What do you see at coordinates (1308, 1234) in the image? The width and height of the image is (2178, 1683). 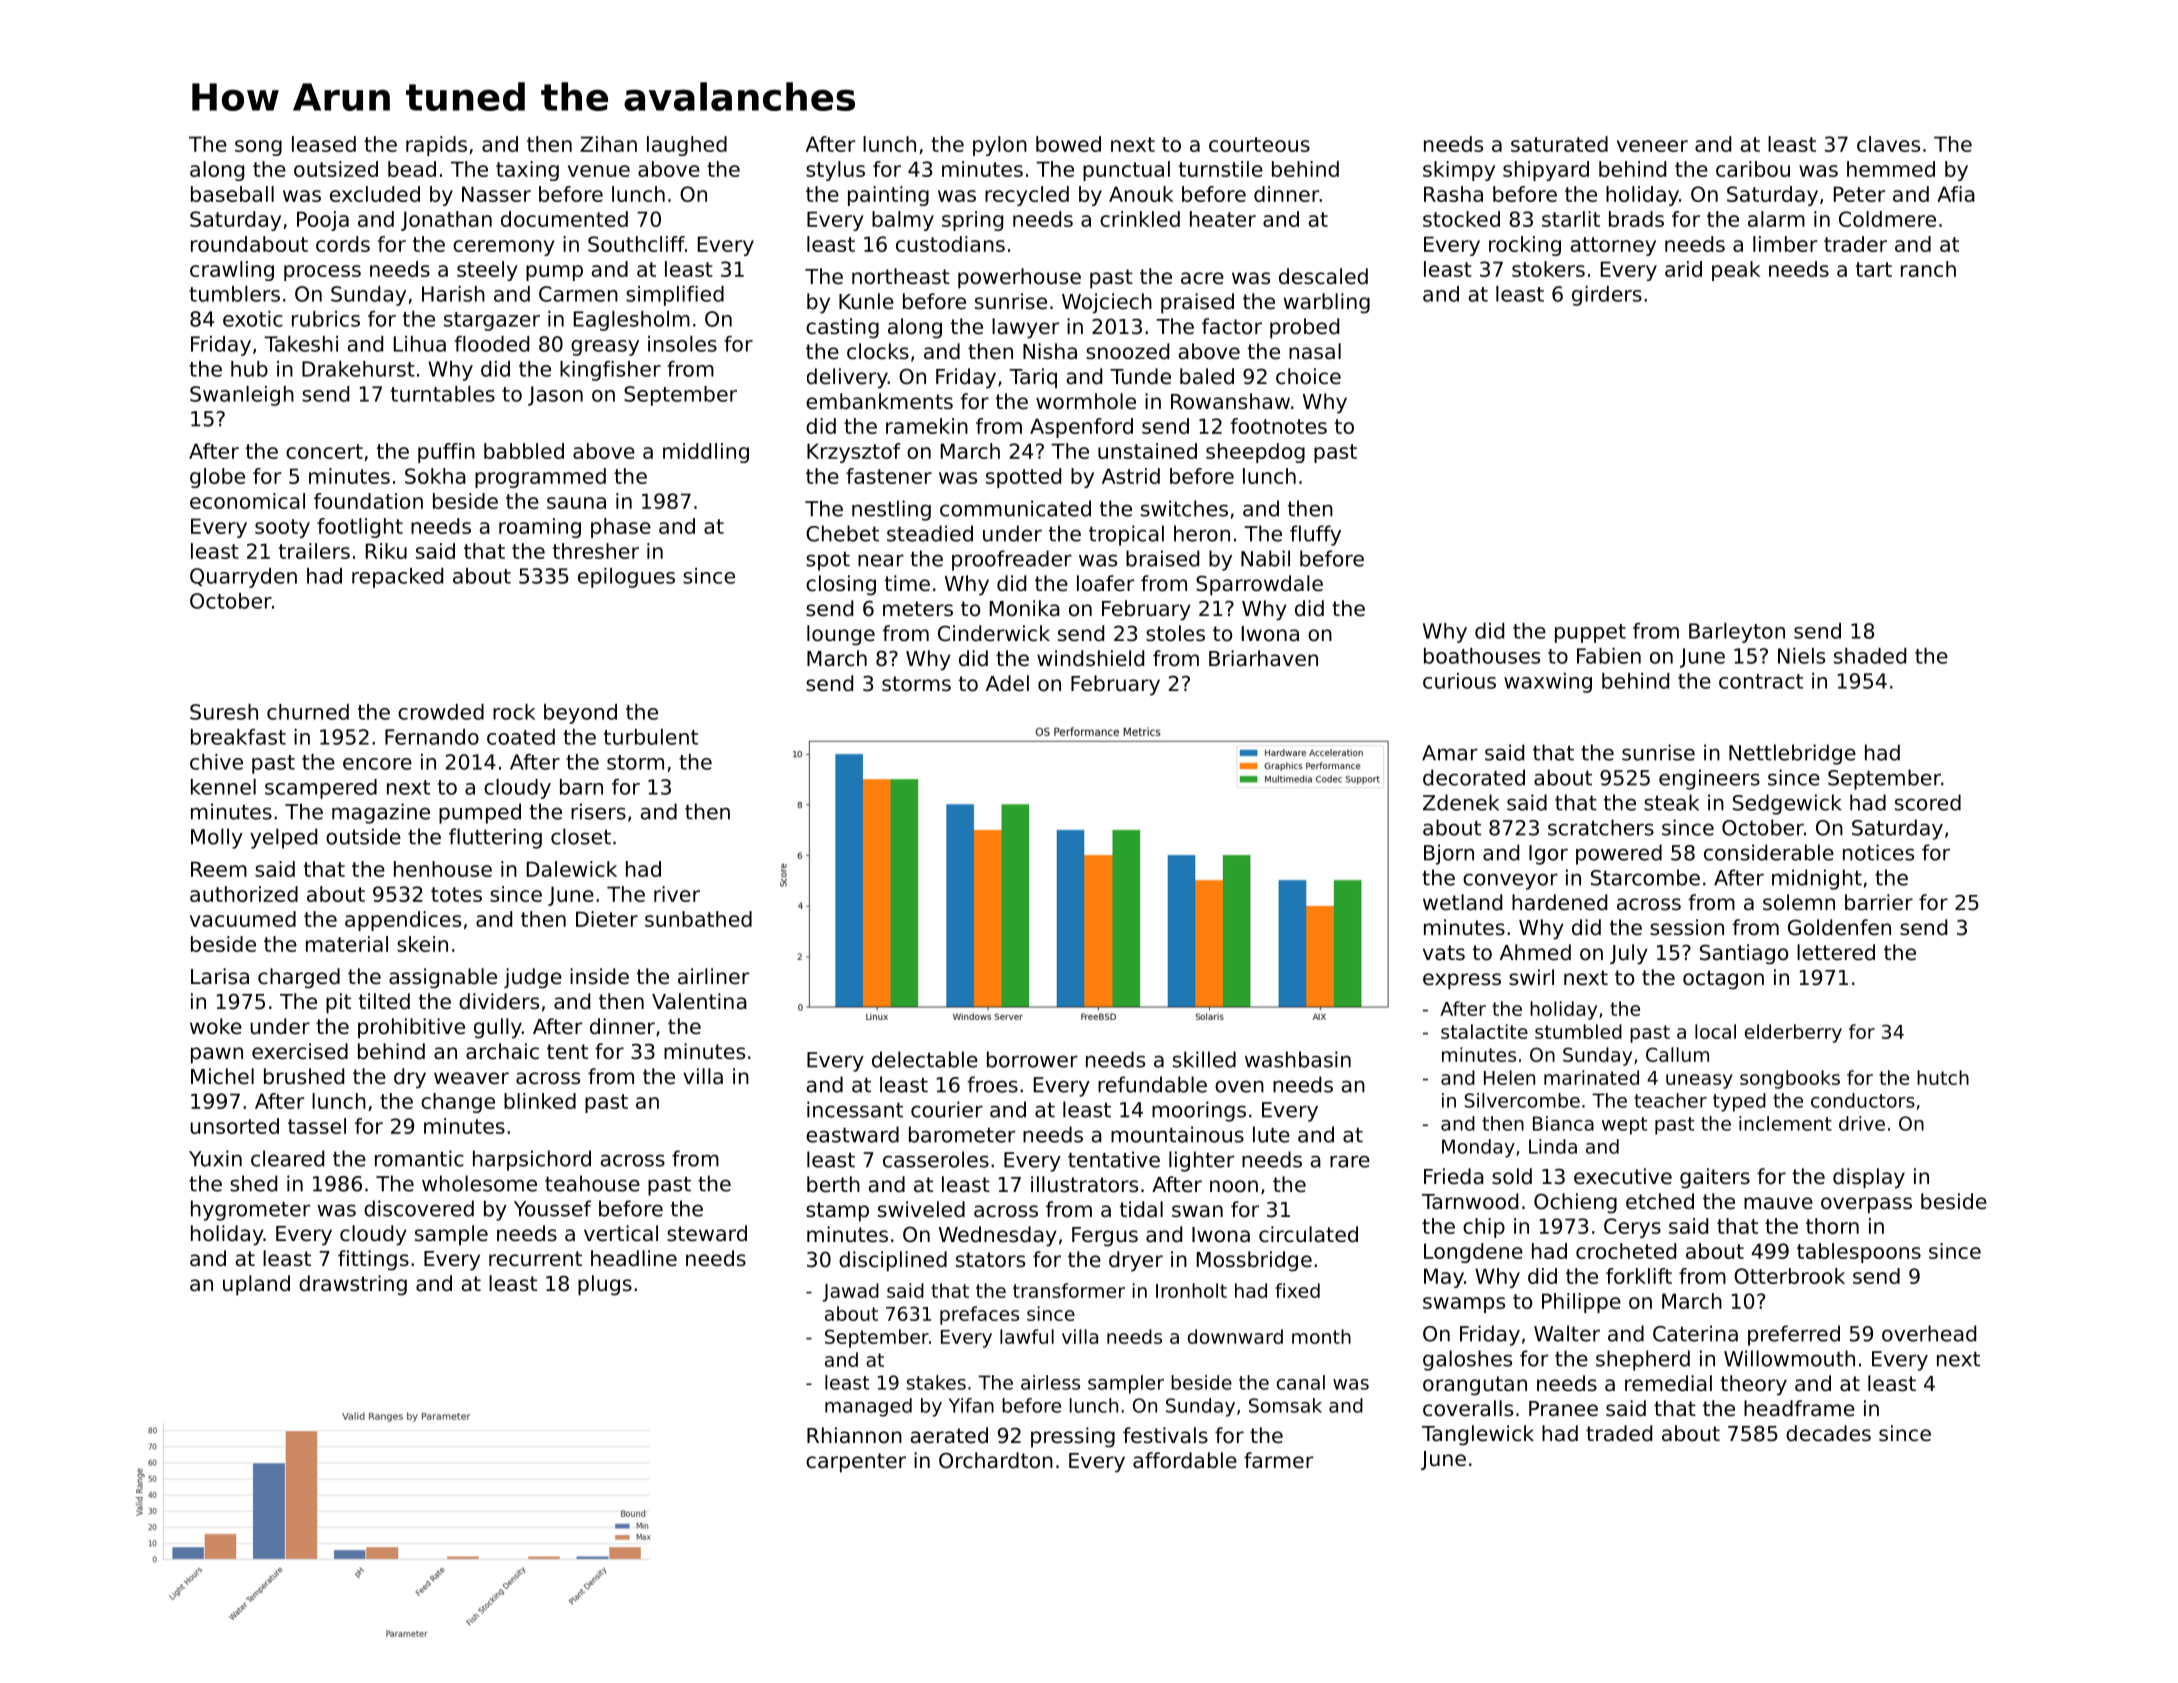 I see `circulated` at bounding box center [1308, 1234].
